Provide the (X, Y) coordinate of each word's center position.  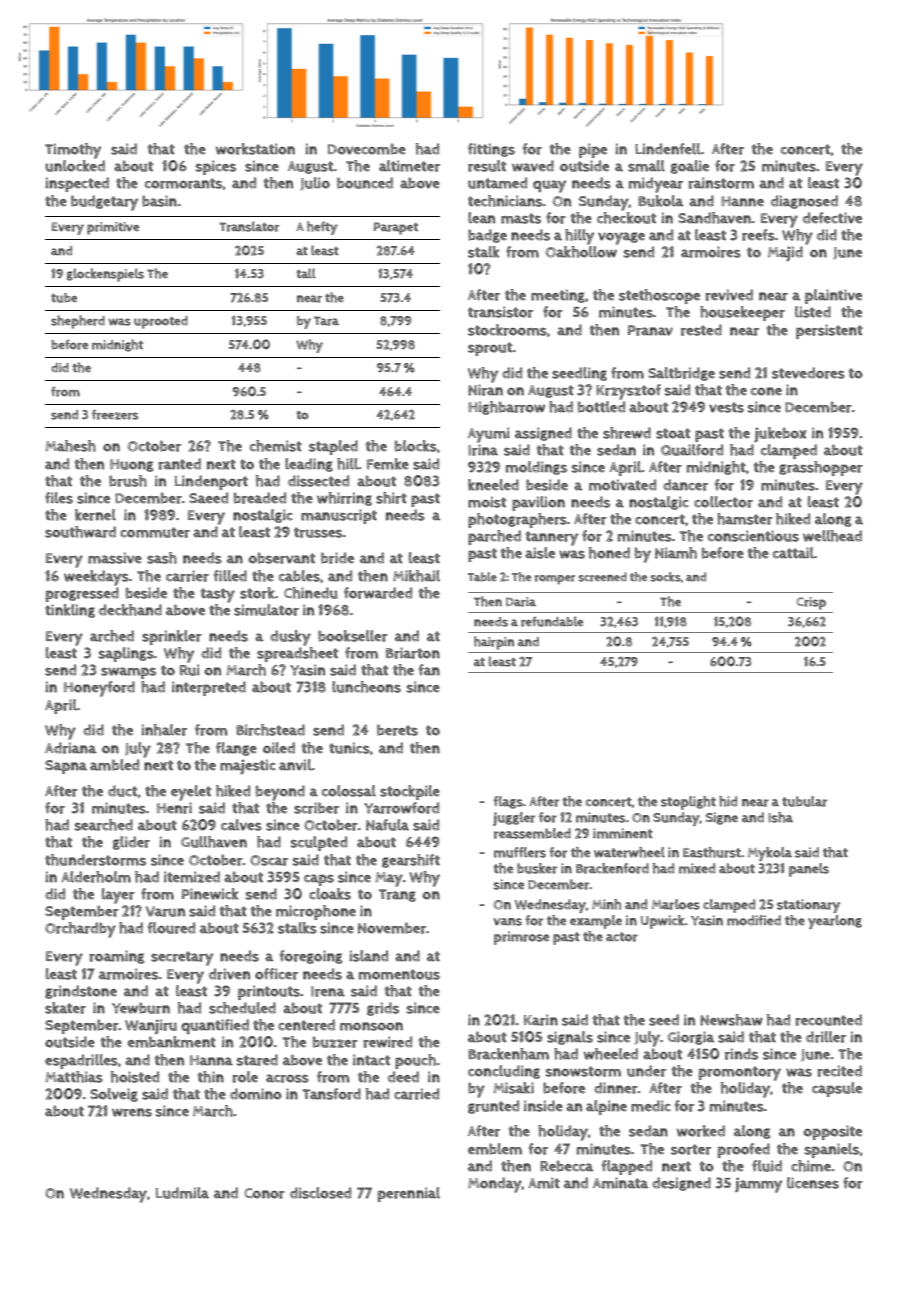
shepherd (78, 322)
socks (665, 577)
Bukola (660, 201)
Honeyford (99, 689)
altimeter (409, 166)
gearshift (411, 861)
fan (429, 670)
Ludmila (182, 1193)
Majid (785, 253)
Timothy (73, 151)
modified (754, 920)
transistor (500, 312)
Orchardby (80, 930)
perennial (409, 1194)
